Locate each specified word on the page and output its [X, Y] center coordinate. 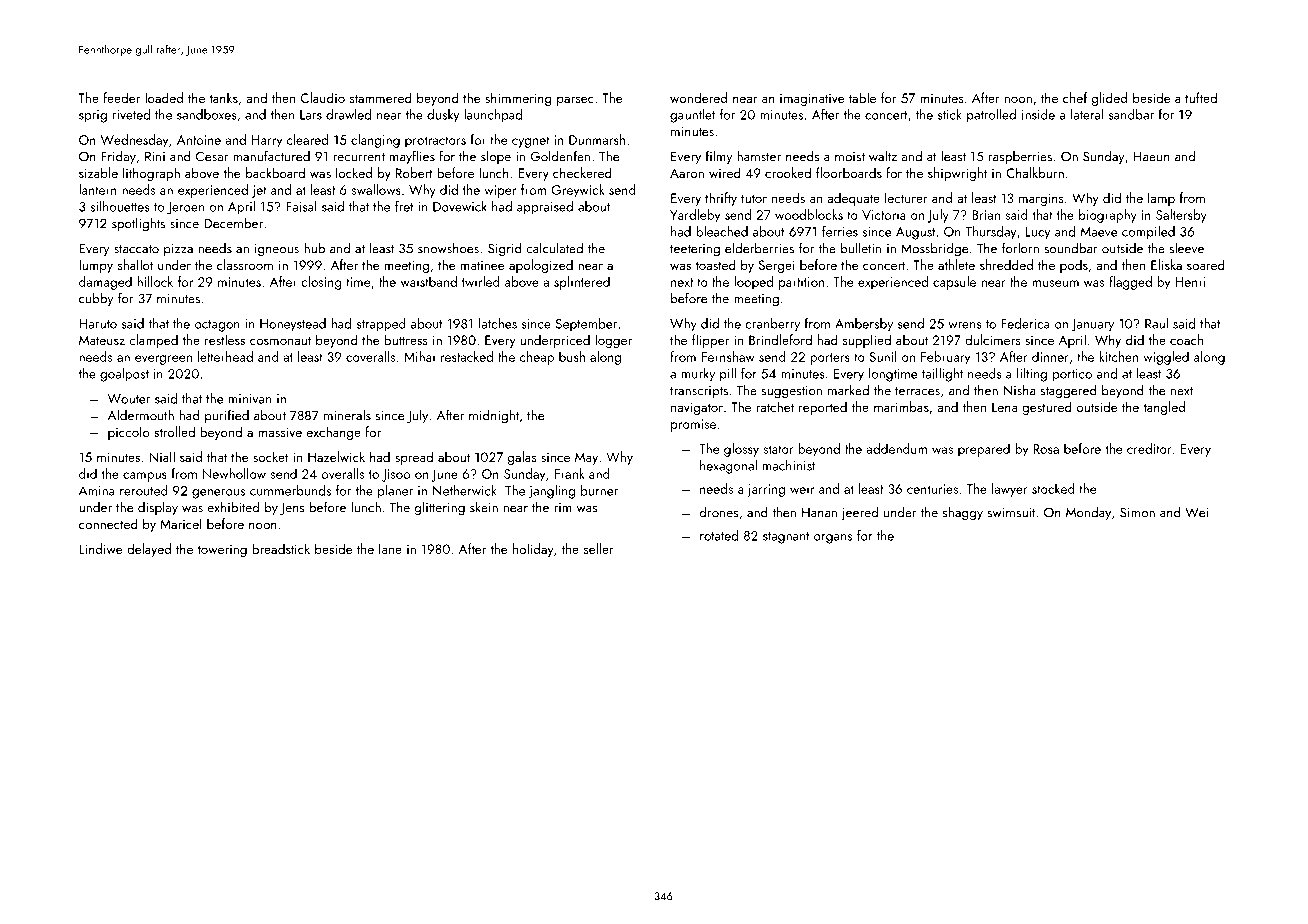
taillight [942, 375]
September [586, 325]
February [945, 358]
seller [599, 548]
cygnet [530, 142]
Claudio [323, 97]
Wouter [129, 399]
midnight [494, 416]
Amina [97, 491]
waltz [883, 156]
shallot [135, 264]
